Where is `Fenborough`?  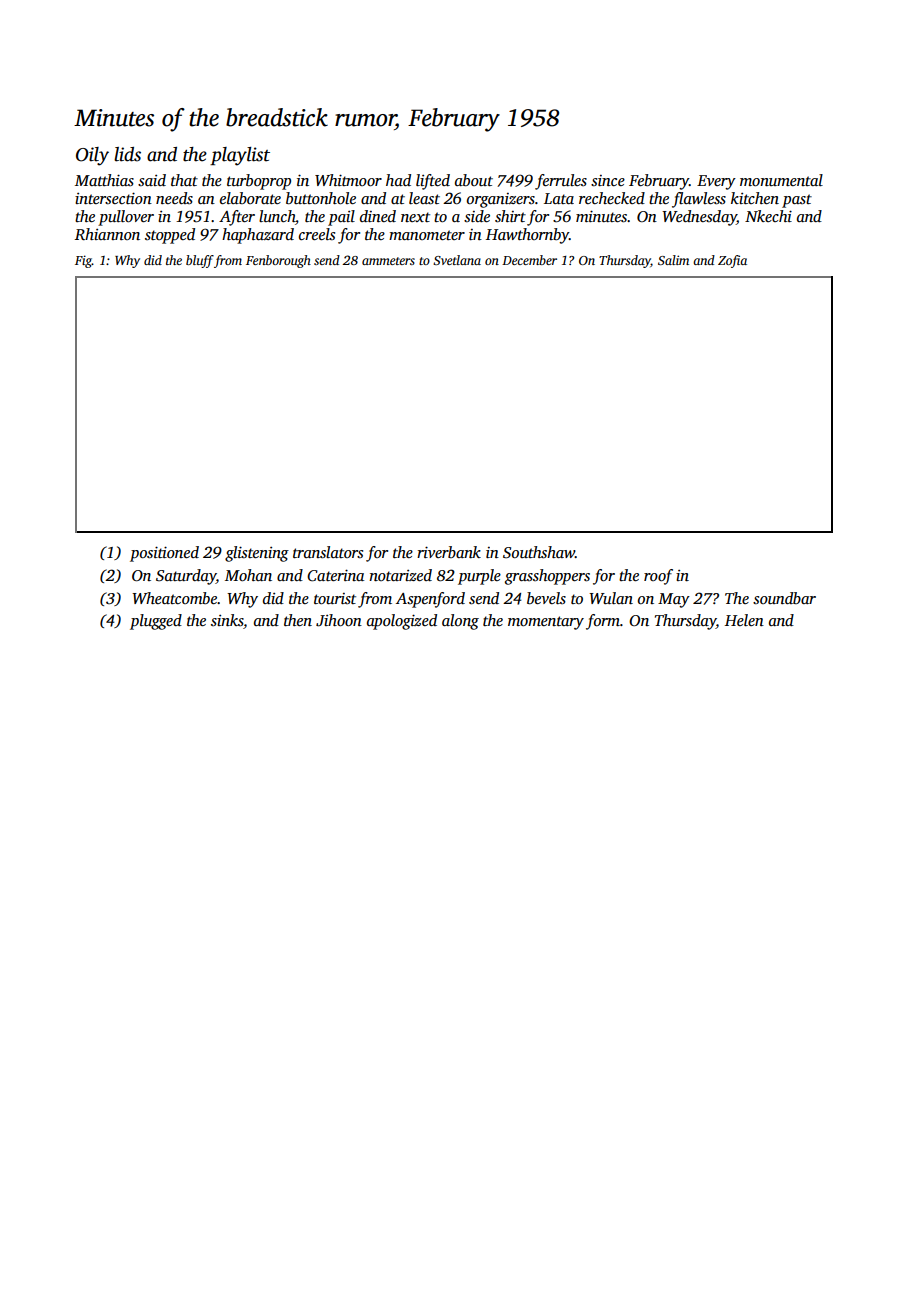 Fenborough is located at coordinates (278, 261).
